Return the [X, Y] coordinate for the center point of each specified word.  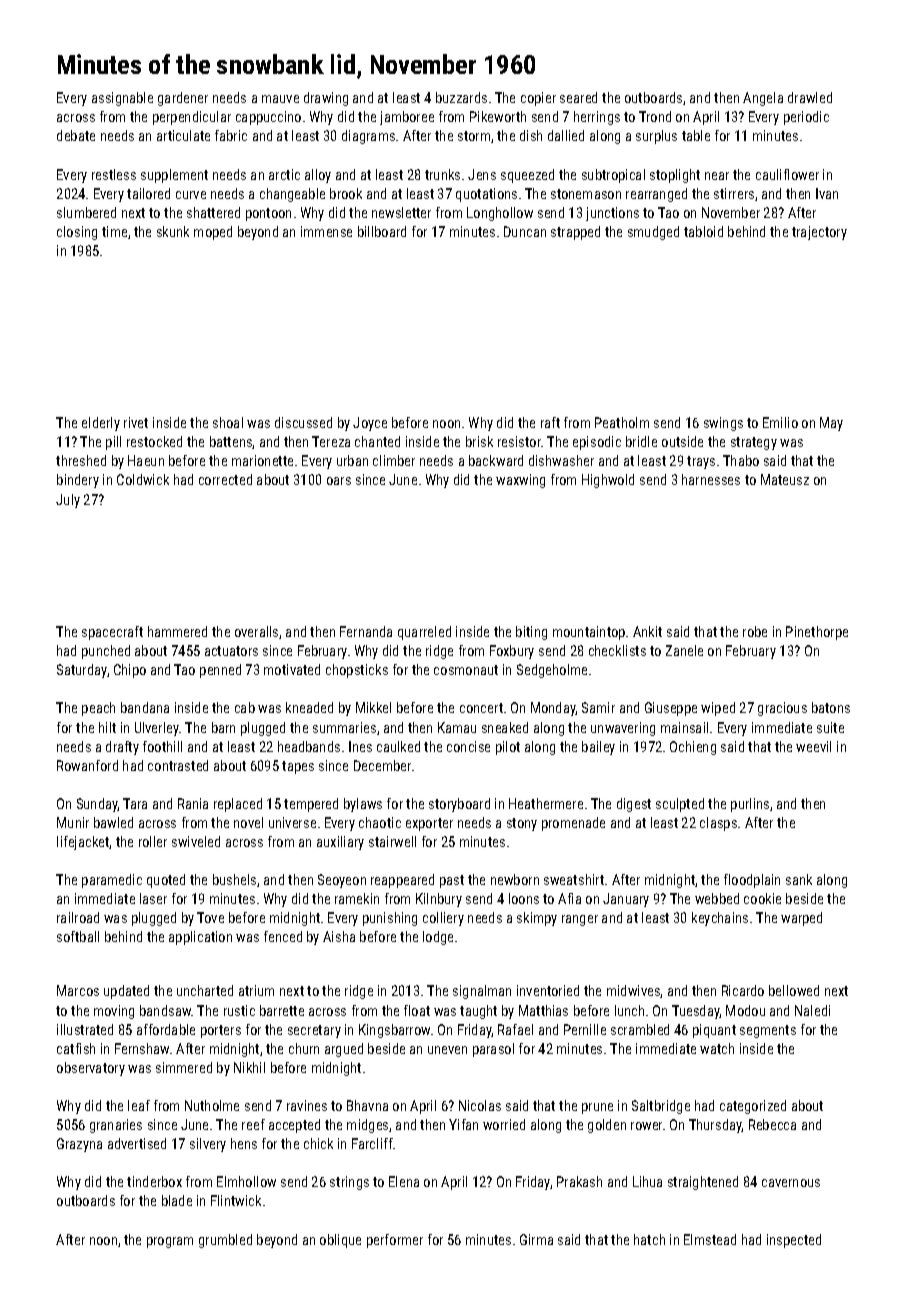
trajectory [819, 233]
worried [504, 1124]
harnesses [711, 479]
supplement [174, 176]
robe [755, 631]
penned [220, 671]
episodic [597, 443]
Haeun [146, 460]
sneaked [505, 727]
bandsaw [166, 1010]
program [170, 1242]
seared [578, 97]
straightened [703, 1183]
